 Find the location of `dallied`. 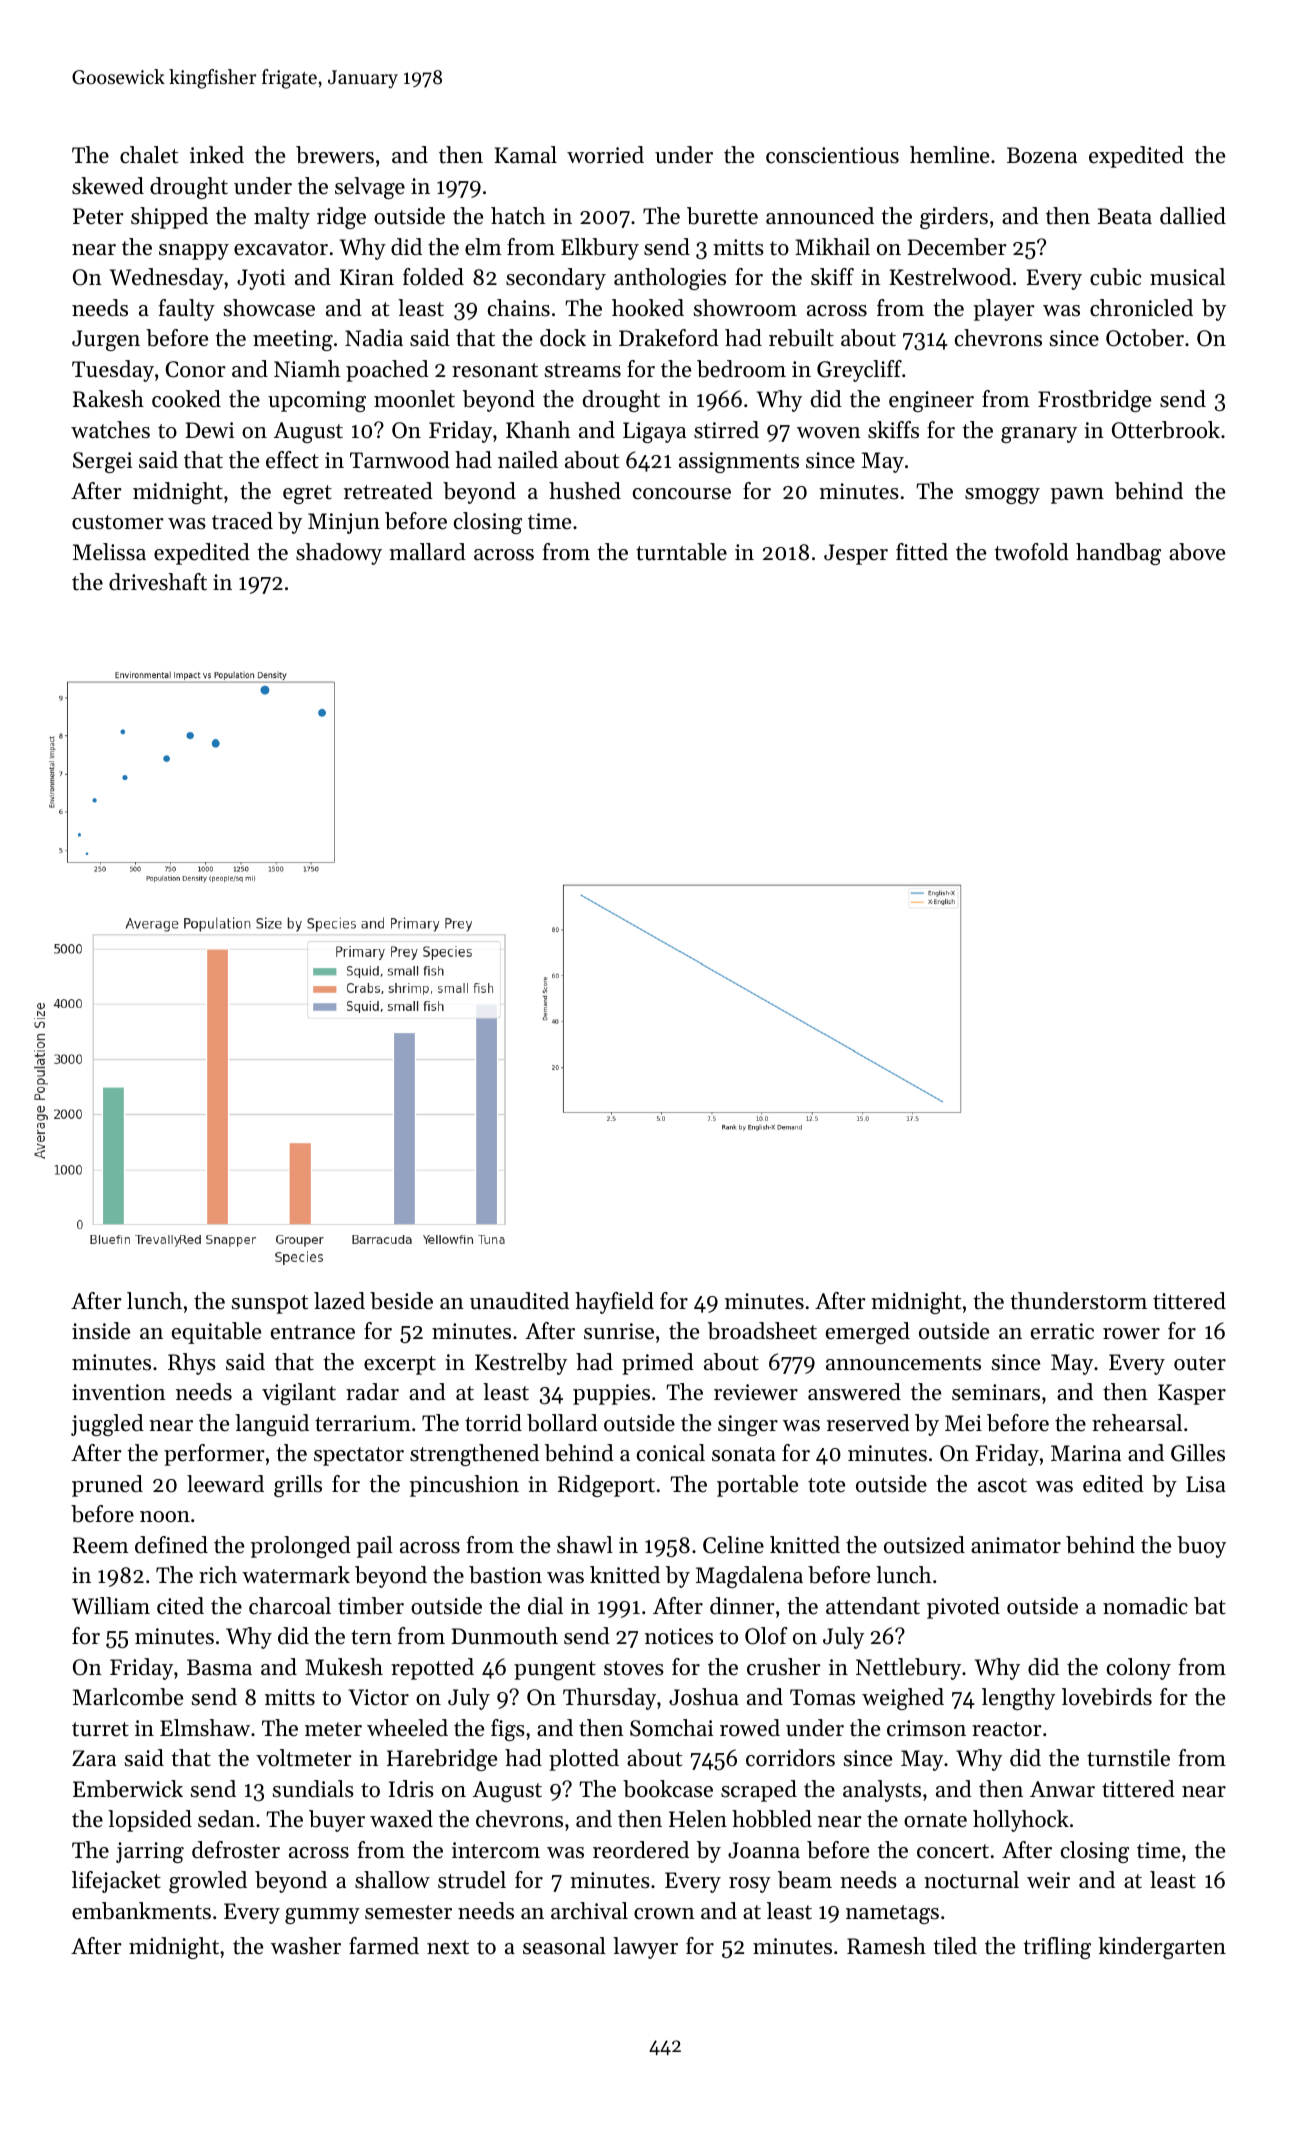

dallied is located at coordinates (1193, 216).
